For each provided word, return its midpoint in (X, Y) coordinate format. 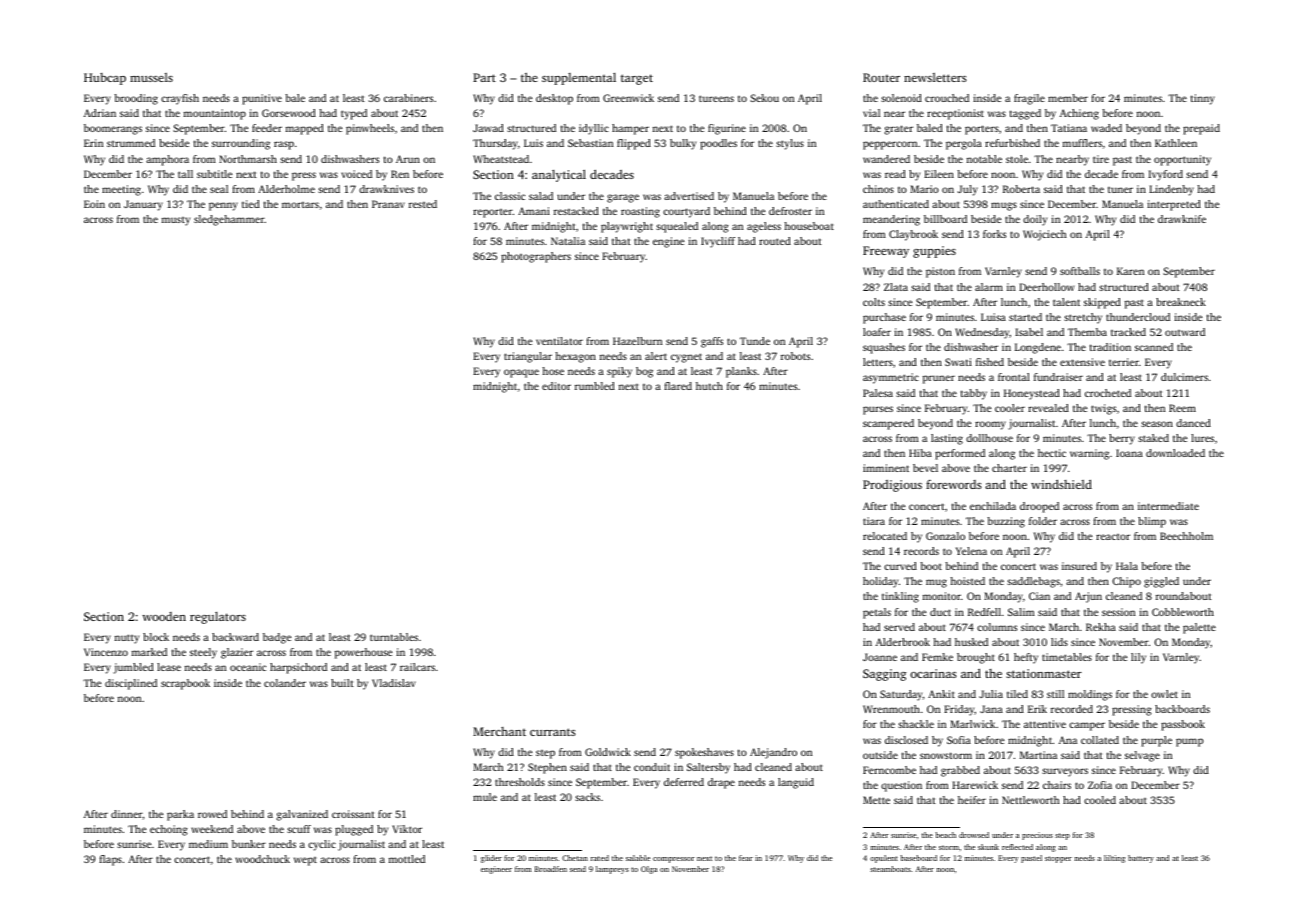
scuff (299, 829)
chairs (1057, 785)
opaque (521, 373)
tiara (874, 521)
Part (484, 77)
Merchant (499, 731)
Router (881, 77)
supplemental (579, 79)
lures (1202, 438)
